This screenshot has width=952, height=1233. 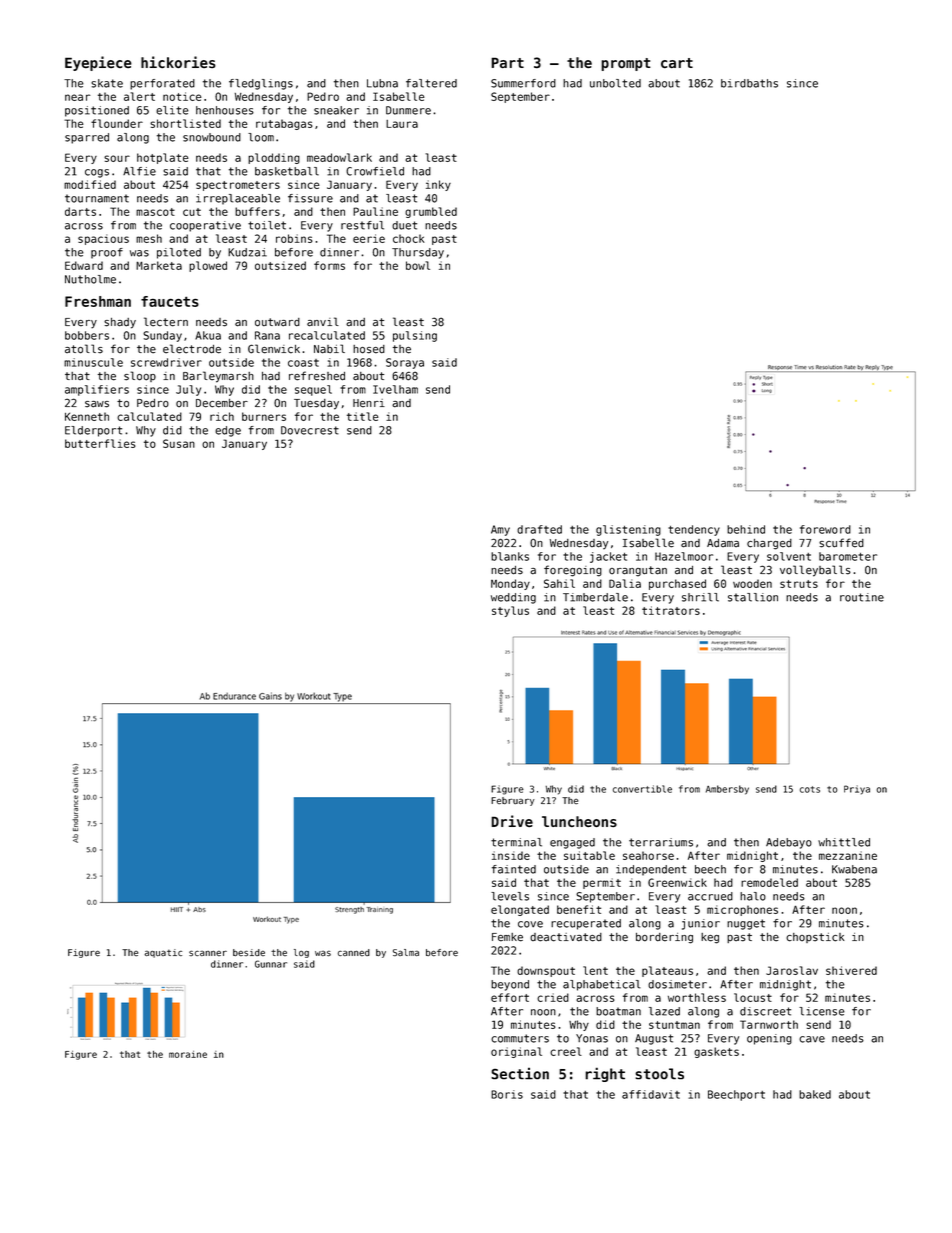 What do you see at coordinates (500, 530) in the screenshot?
I see `Amy` at bounding box center [500, 530].
